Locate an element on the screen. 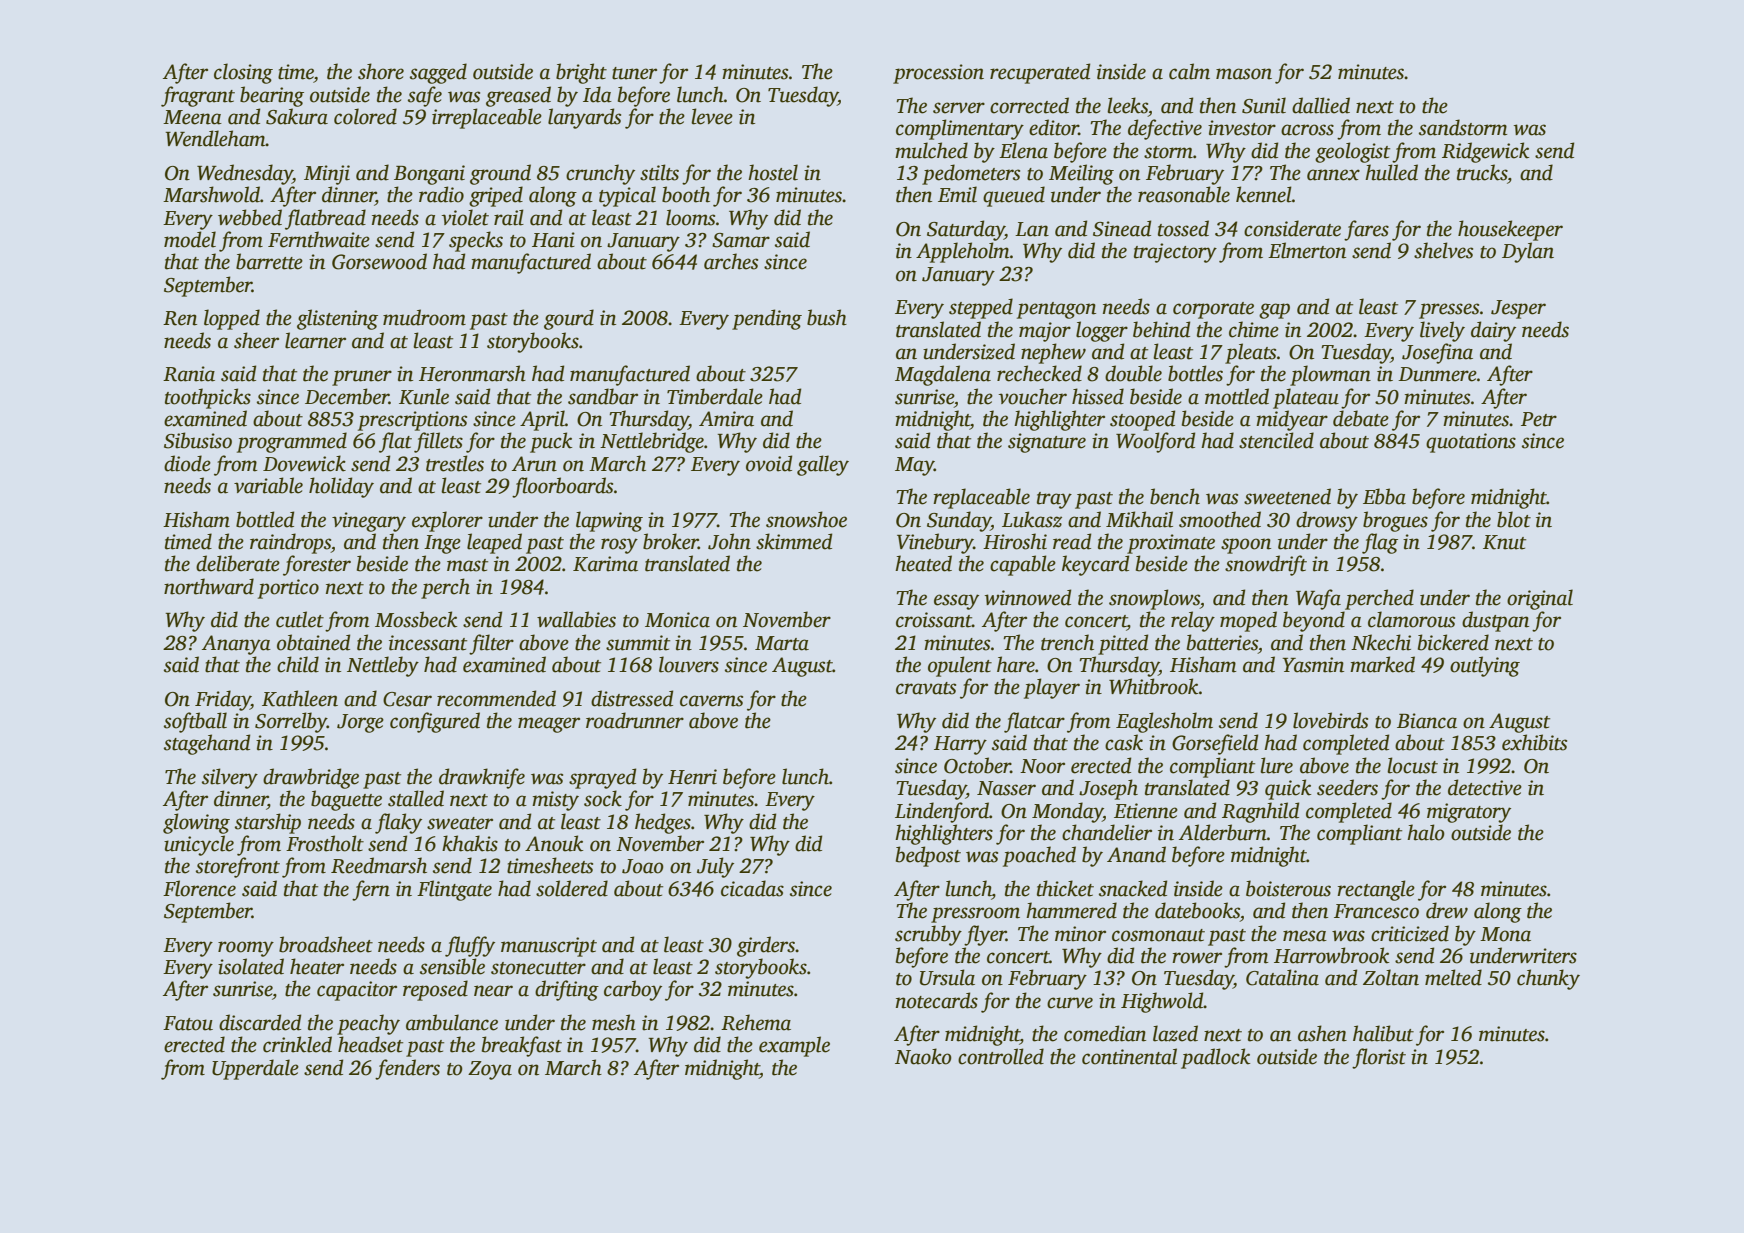 This screenshot has height=1233, width=1744. gourd is located at coordinates (569, 319).
